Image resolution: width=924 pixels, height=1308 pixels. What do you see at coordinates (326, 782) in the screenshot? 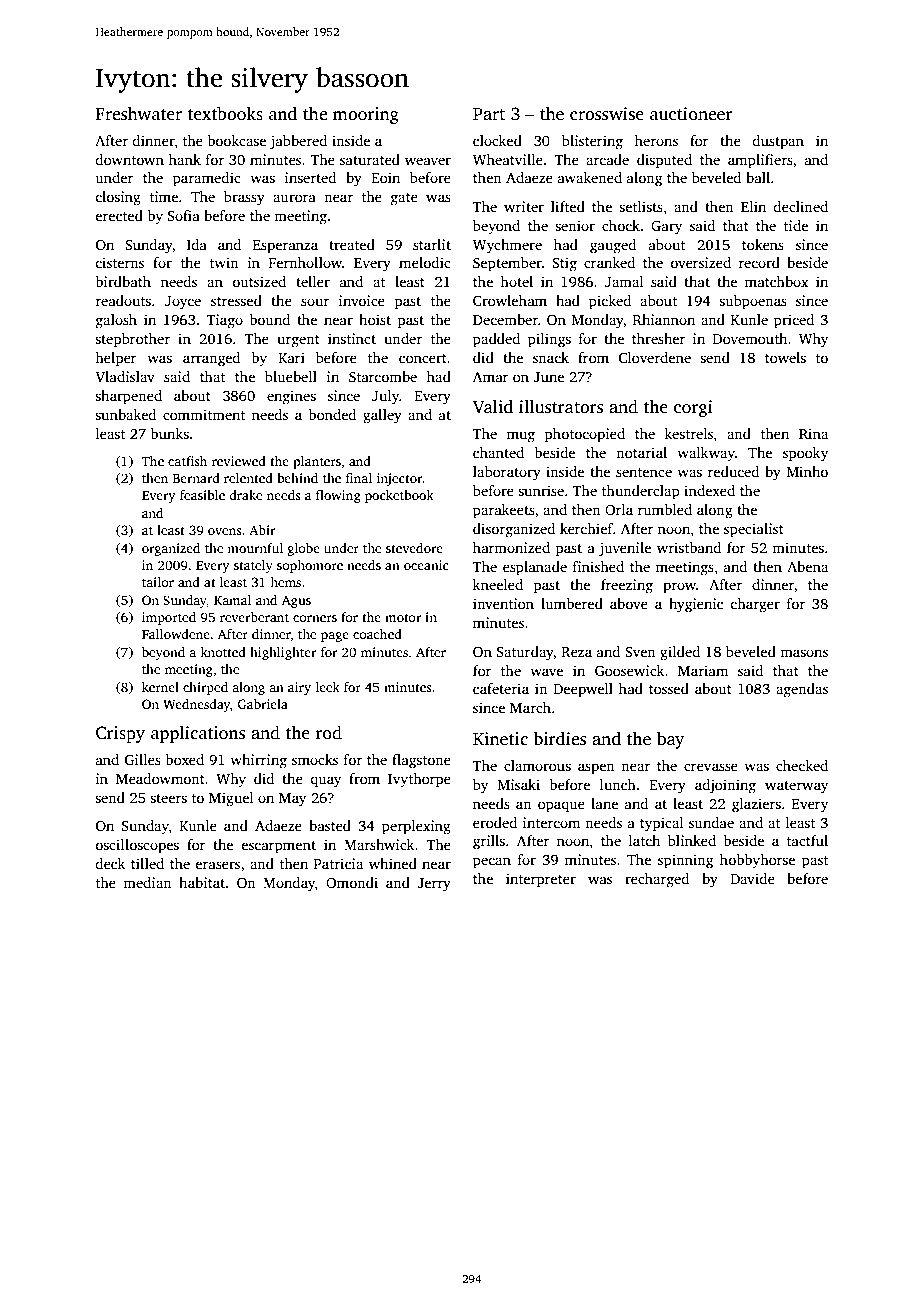
I see `quay` at bounding box center [326, 782].
